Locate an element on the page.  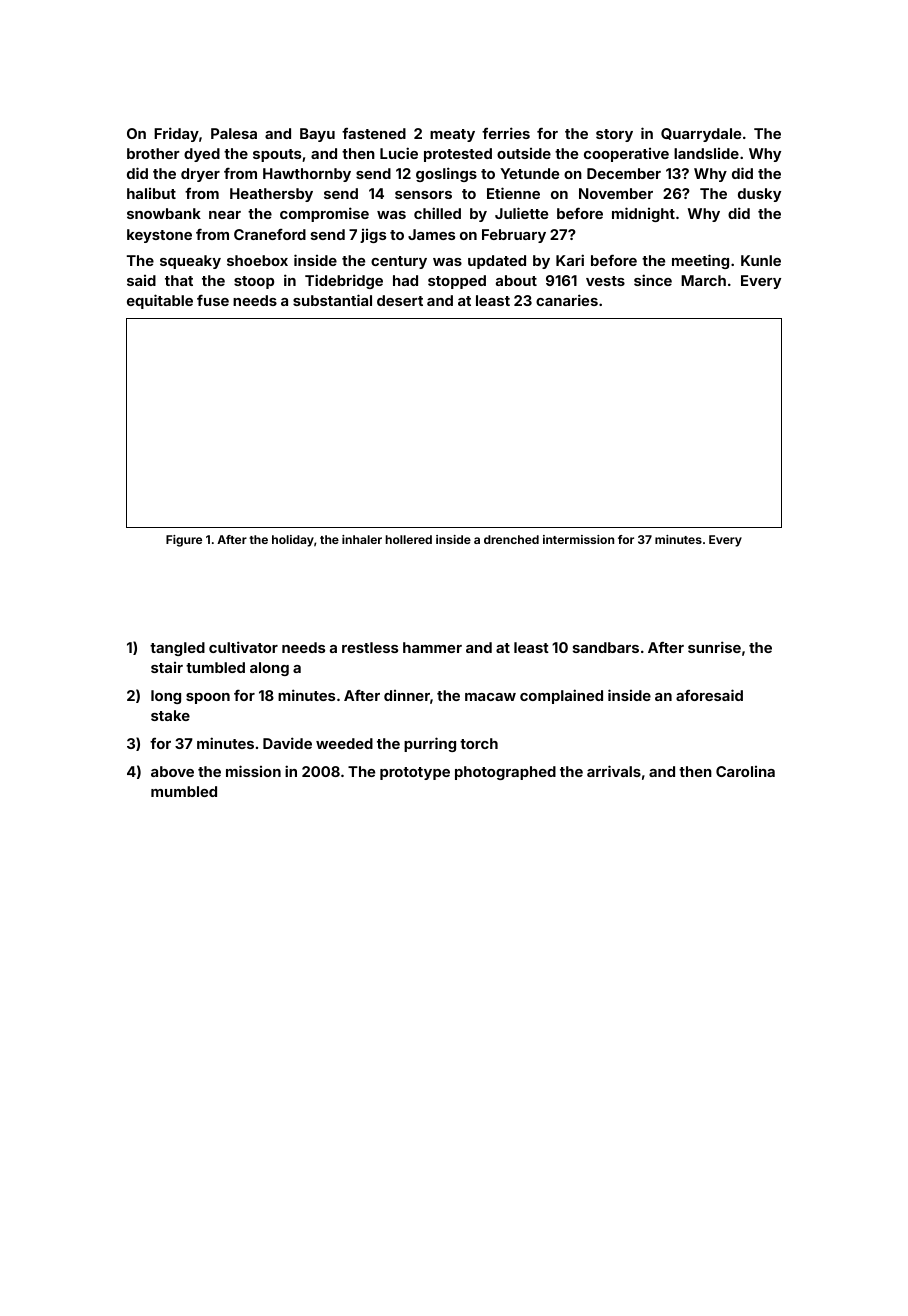
canaries is located at coordinates (567, 300).
